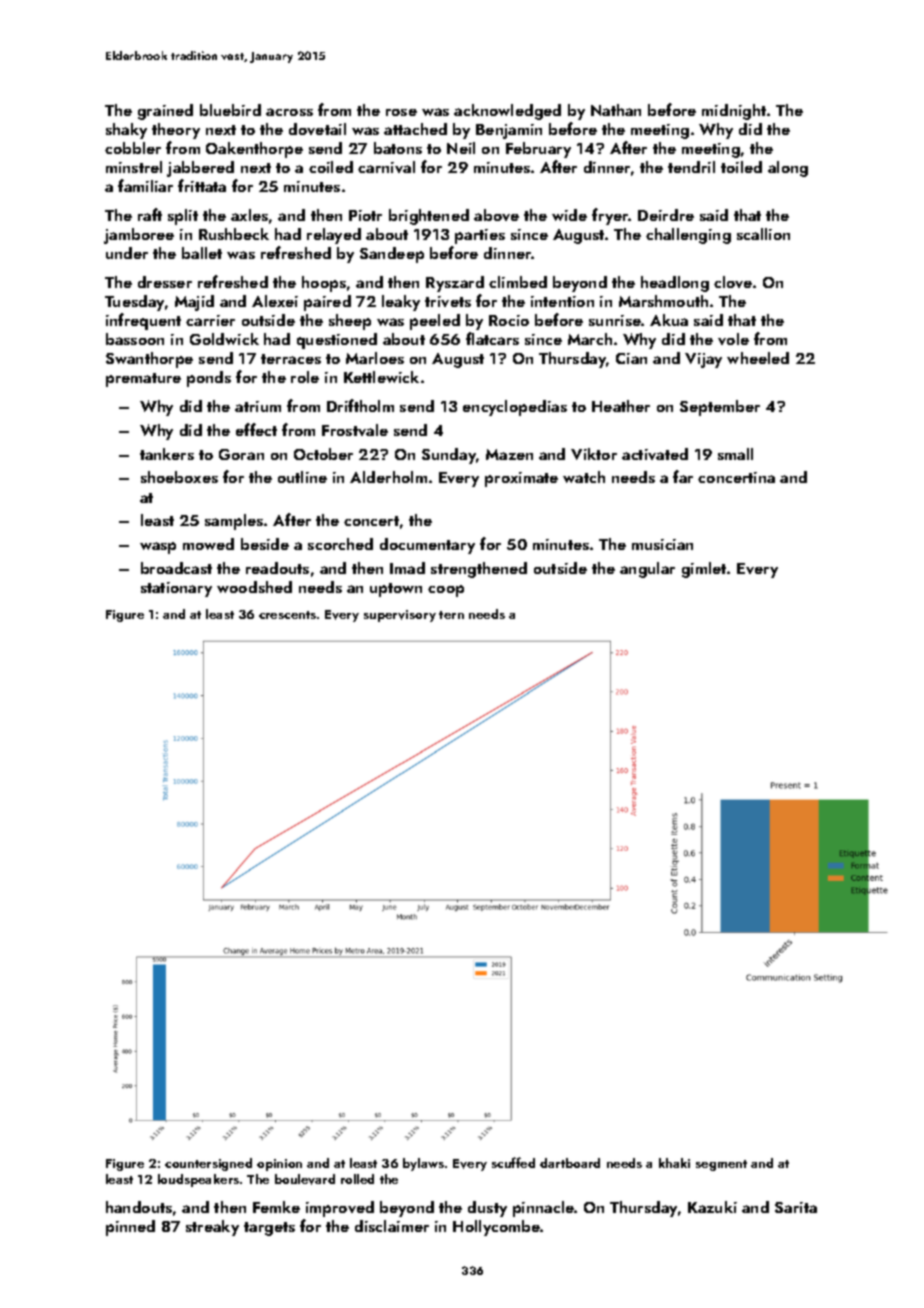  Describe the element at coordinates (423, 1164) in the screenshot. I see `bylaws` at that location.
